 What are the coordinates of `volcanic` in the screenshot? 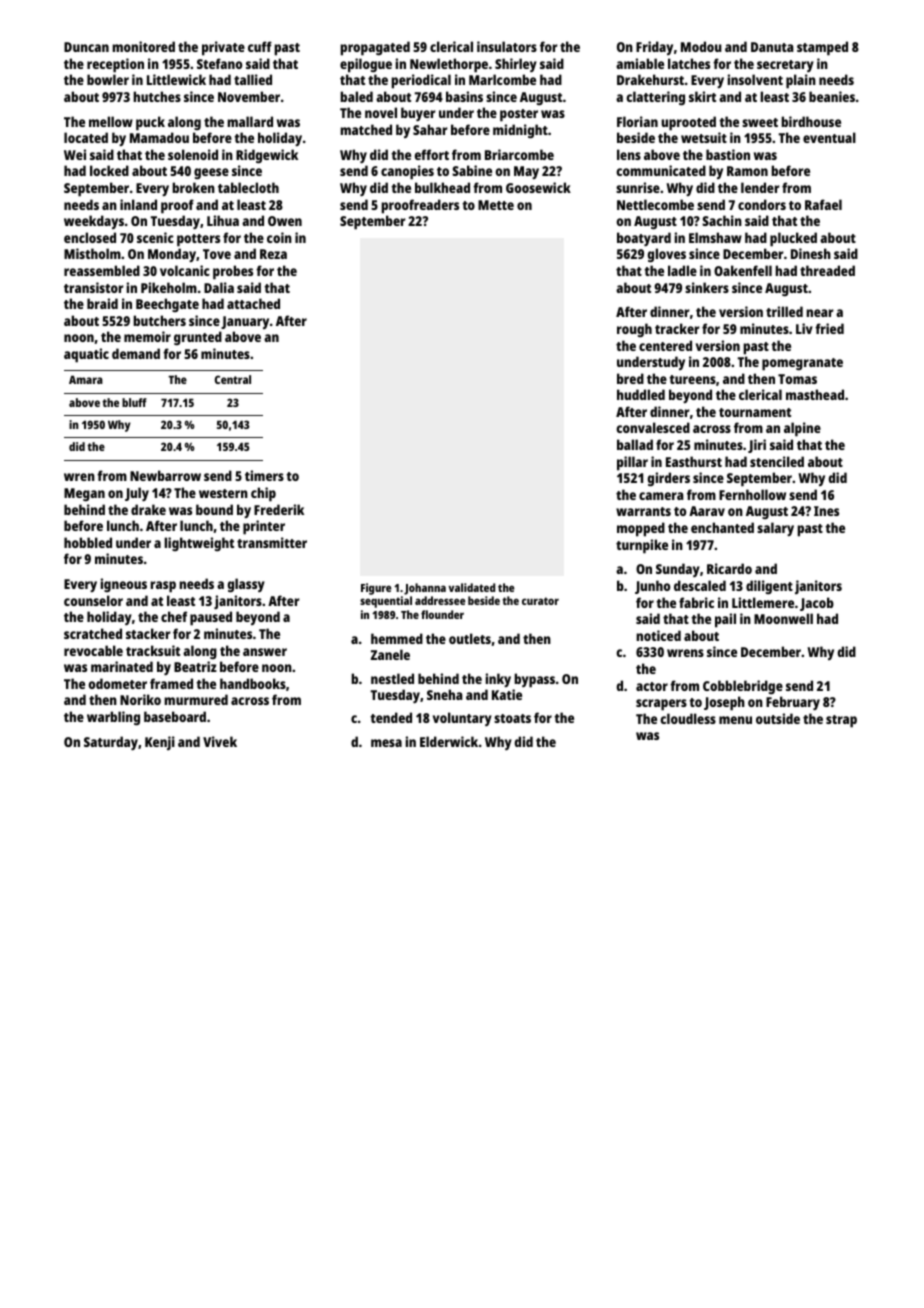 It's located at (185, 270).
